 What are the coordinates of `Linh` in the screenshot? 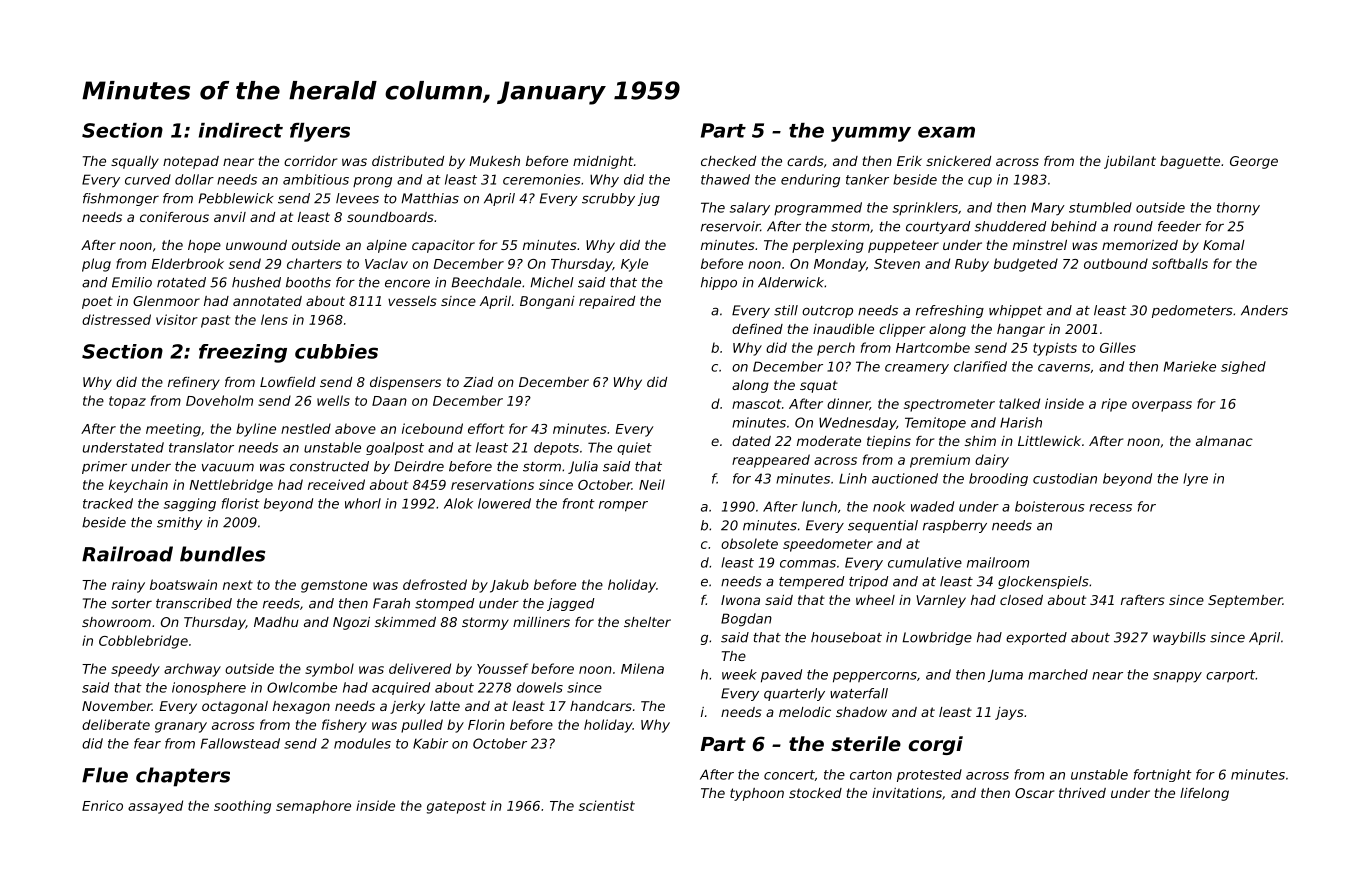 It's located at (853, 478).
